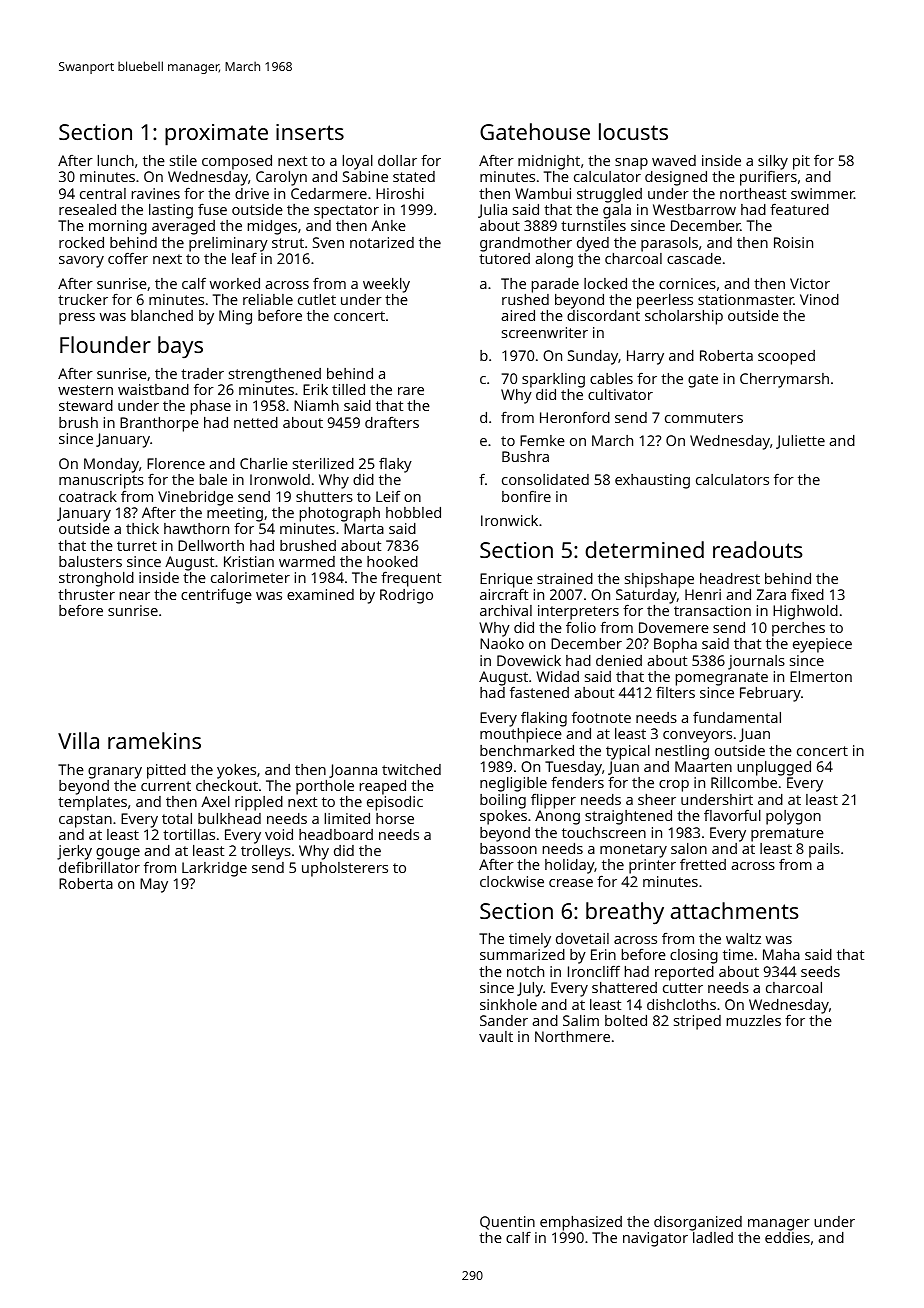 This screenshot has width=924, height=1308. Describe the element at coordinates (820, 971) in the screenshot. I see `seeds` at that location.
